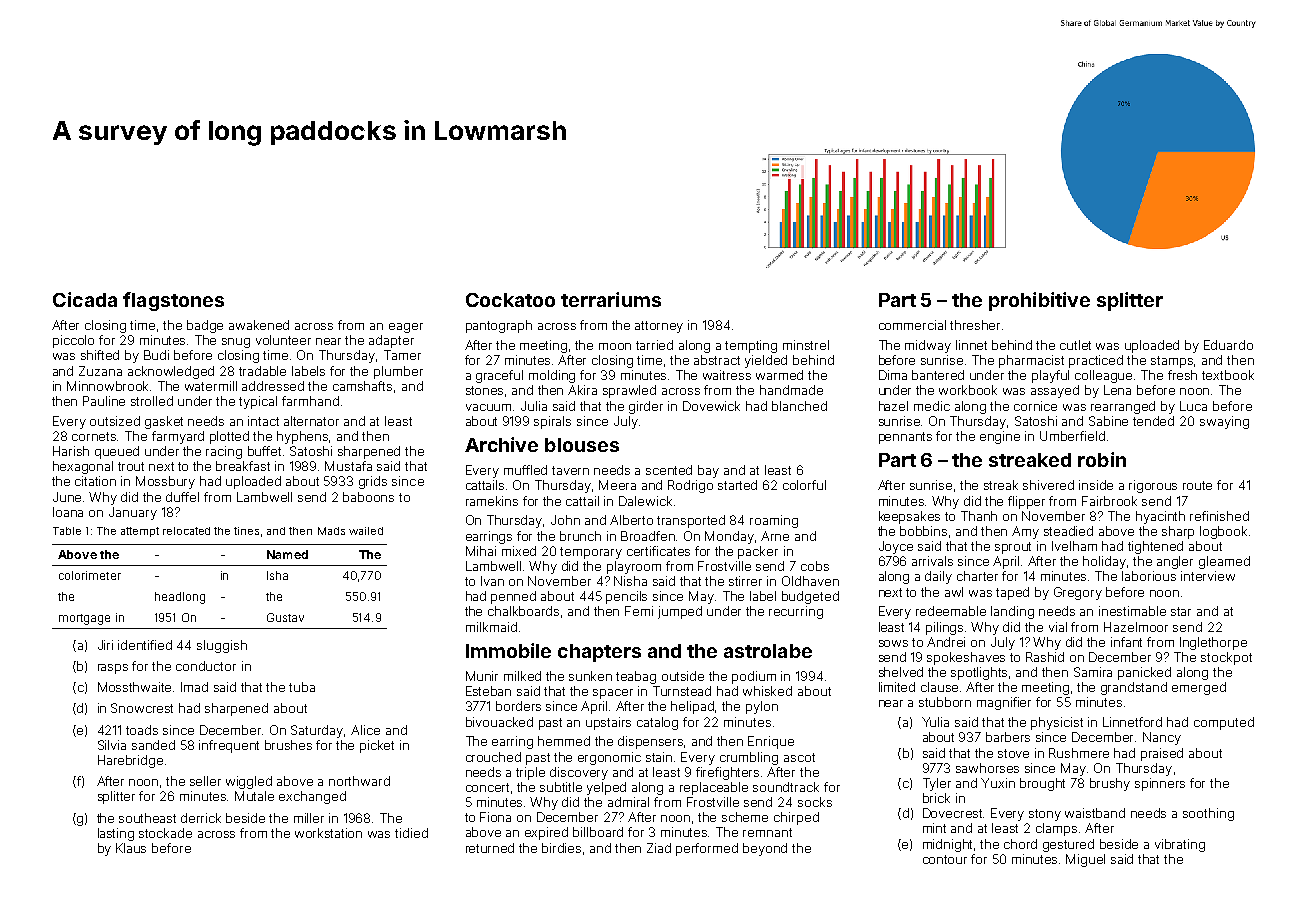  Describe the element at coordinates (359, 781) in the image. I see `northward` at that location.
